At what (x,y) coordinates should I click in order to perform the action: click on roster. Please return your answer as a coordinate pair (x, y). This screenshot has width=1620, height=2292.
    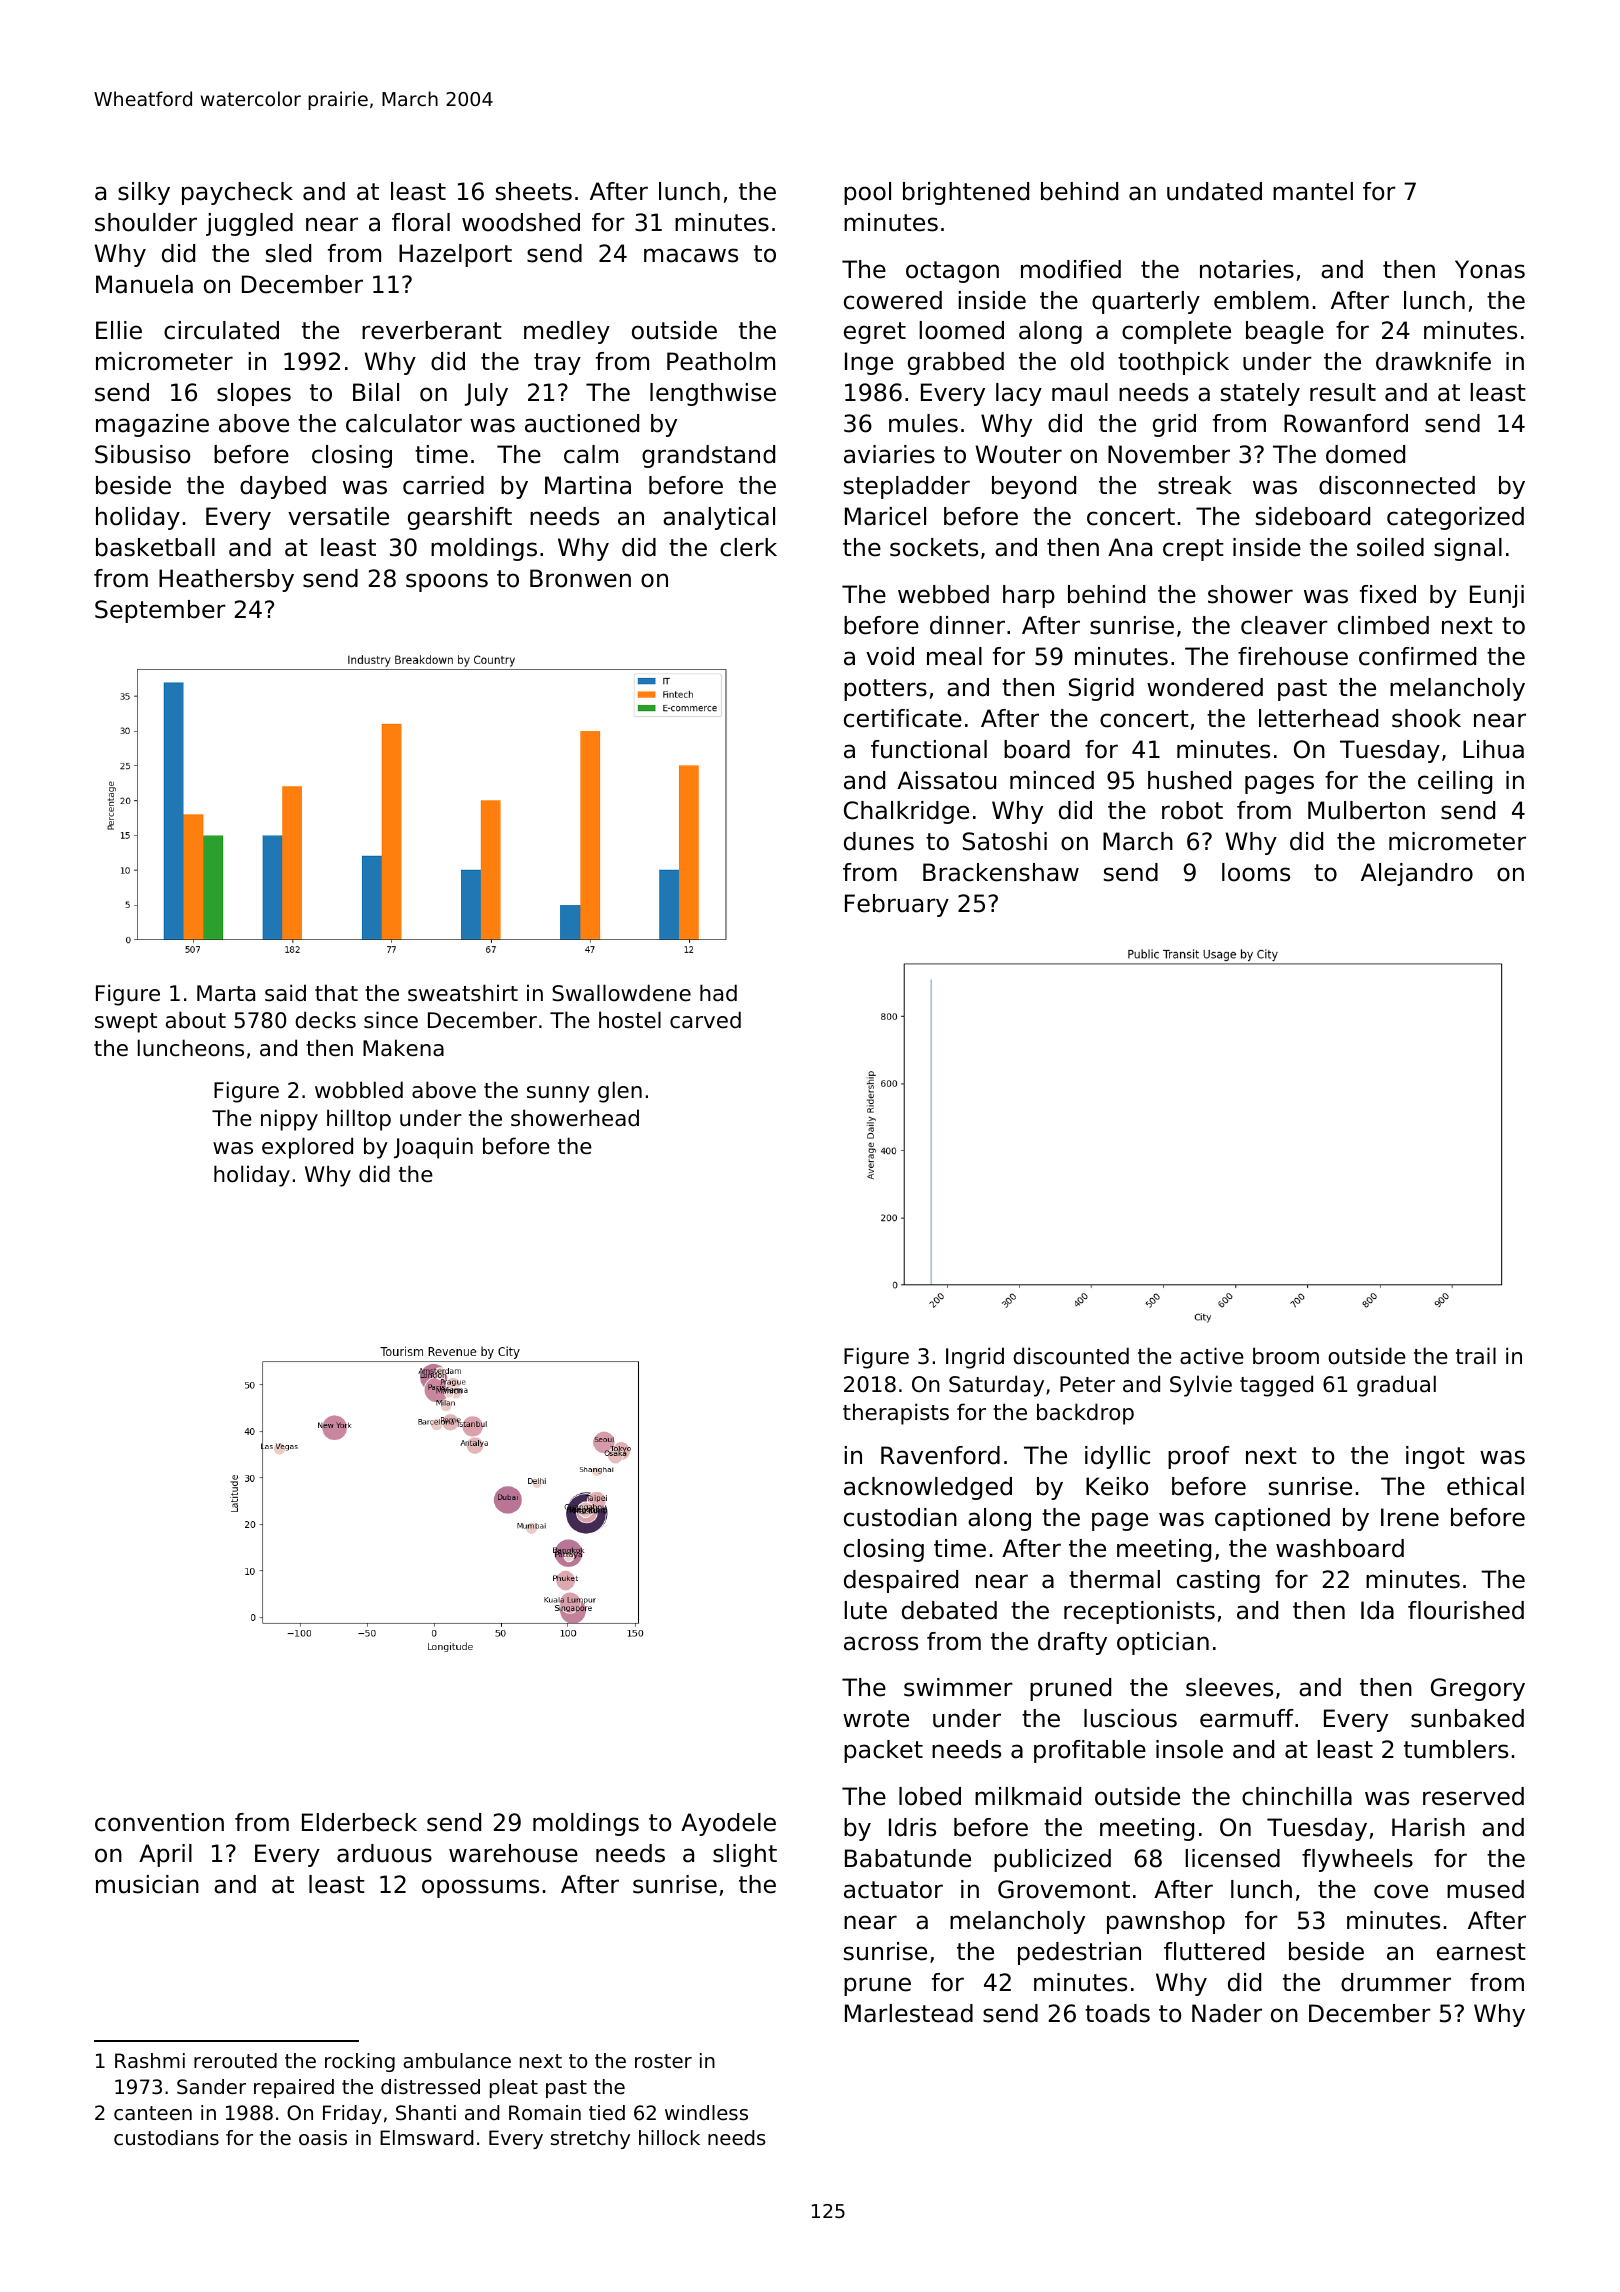
    Looking at the image, I should click on (663, 2061).
